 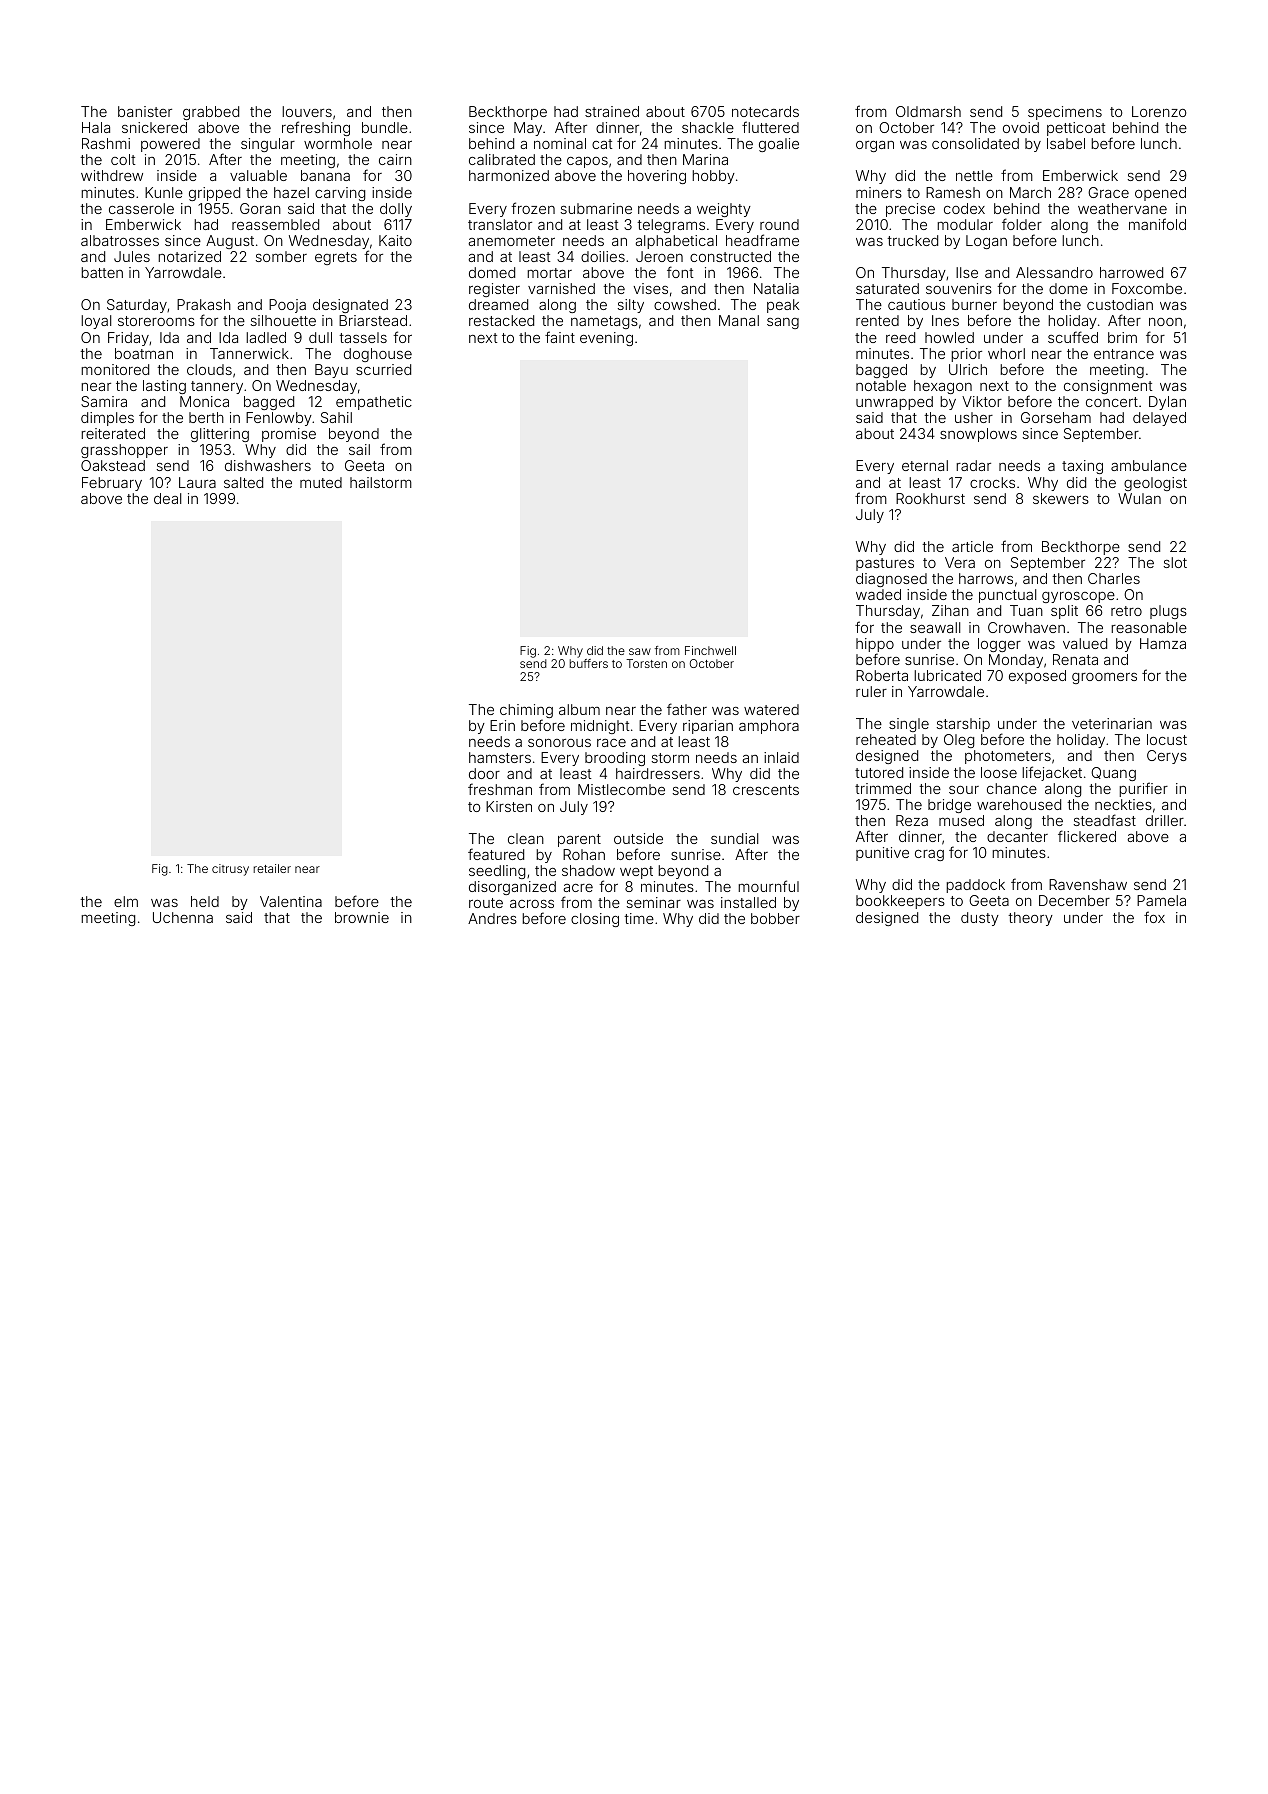 I want to click on lasting, so click(x=164, y=387).
